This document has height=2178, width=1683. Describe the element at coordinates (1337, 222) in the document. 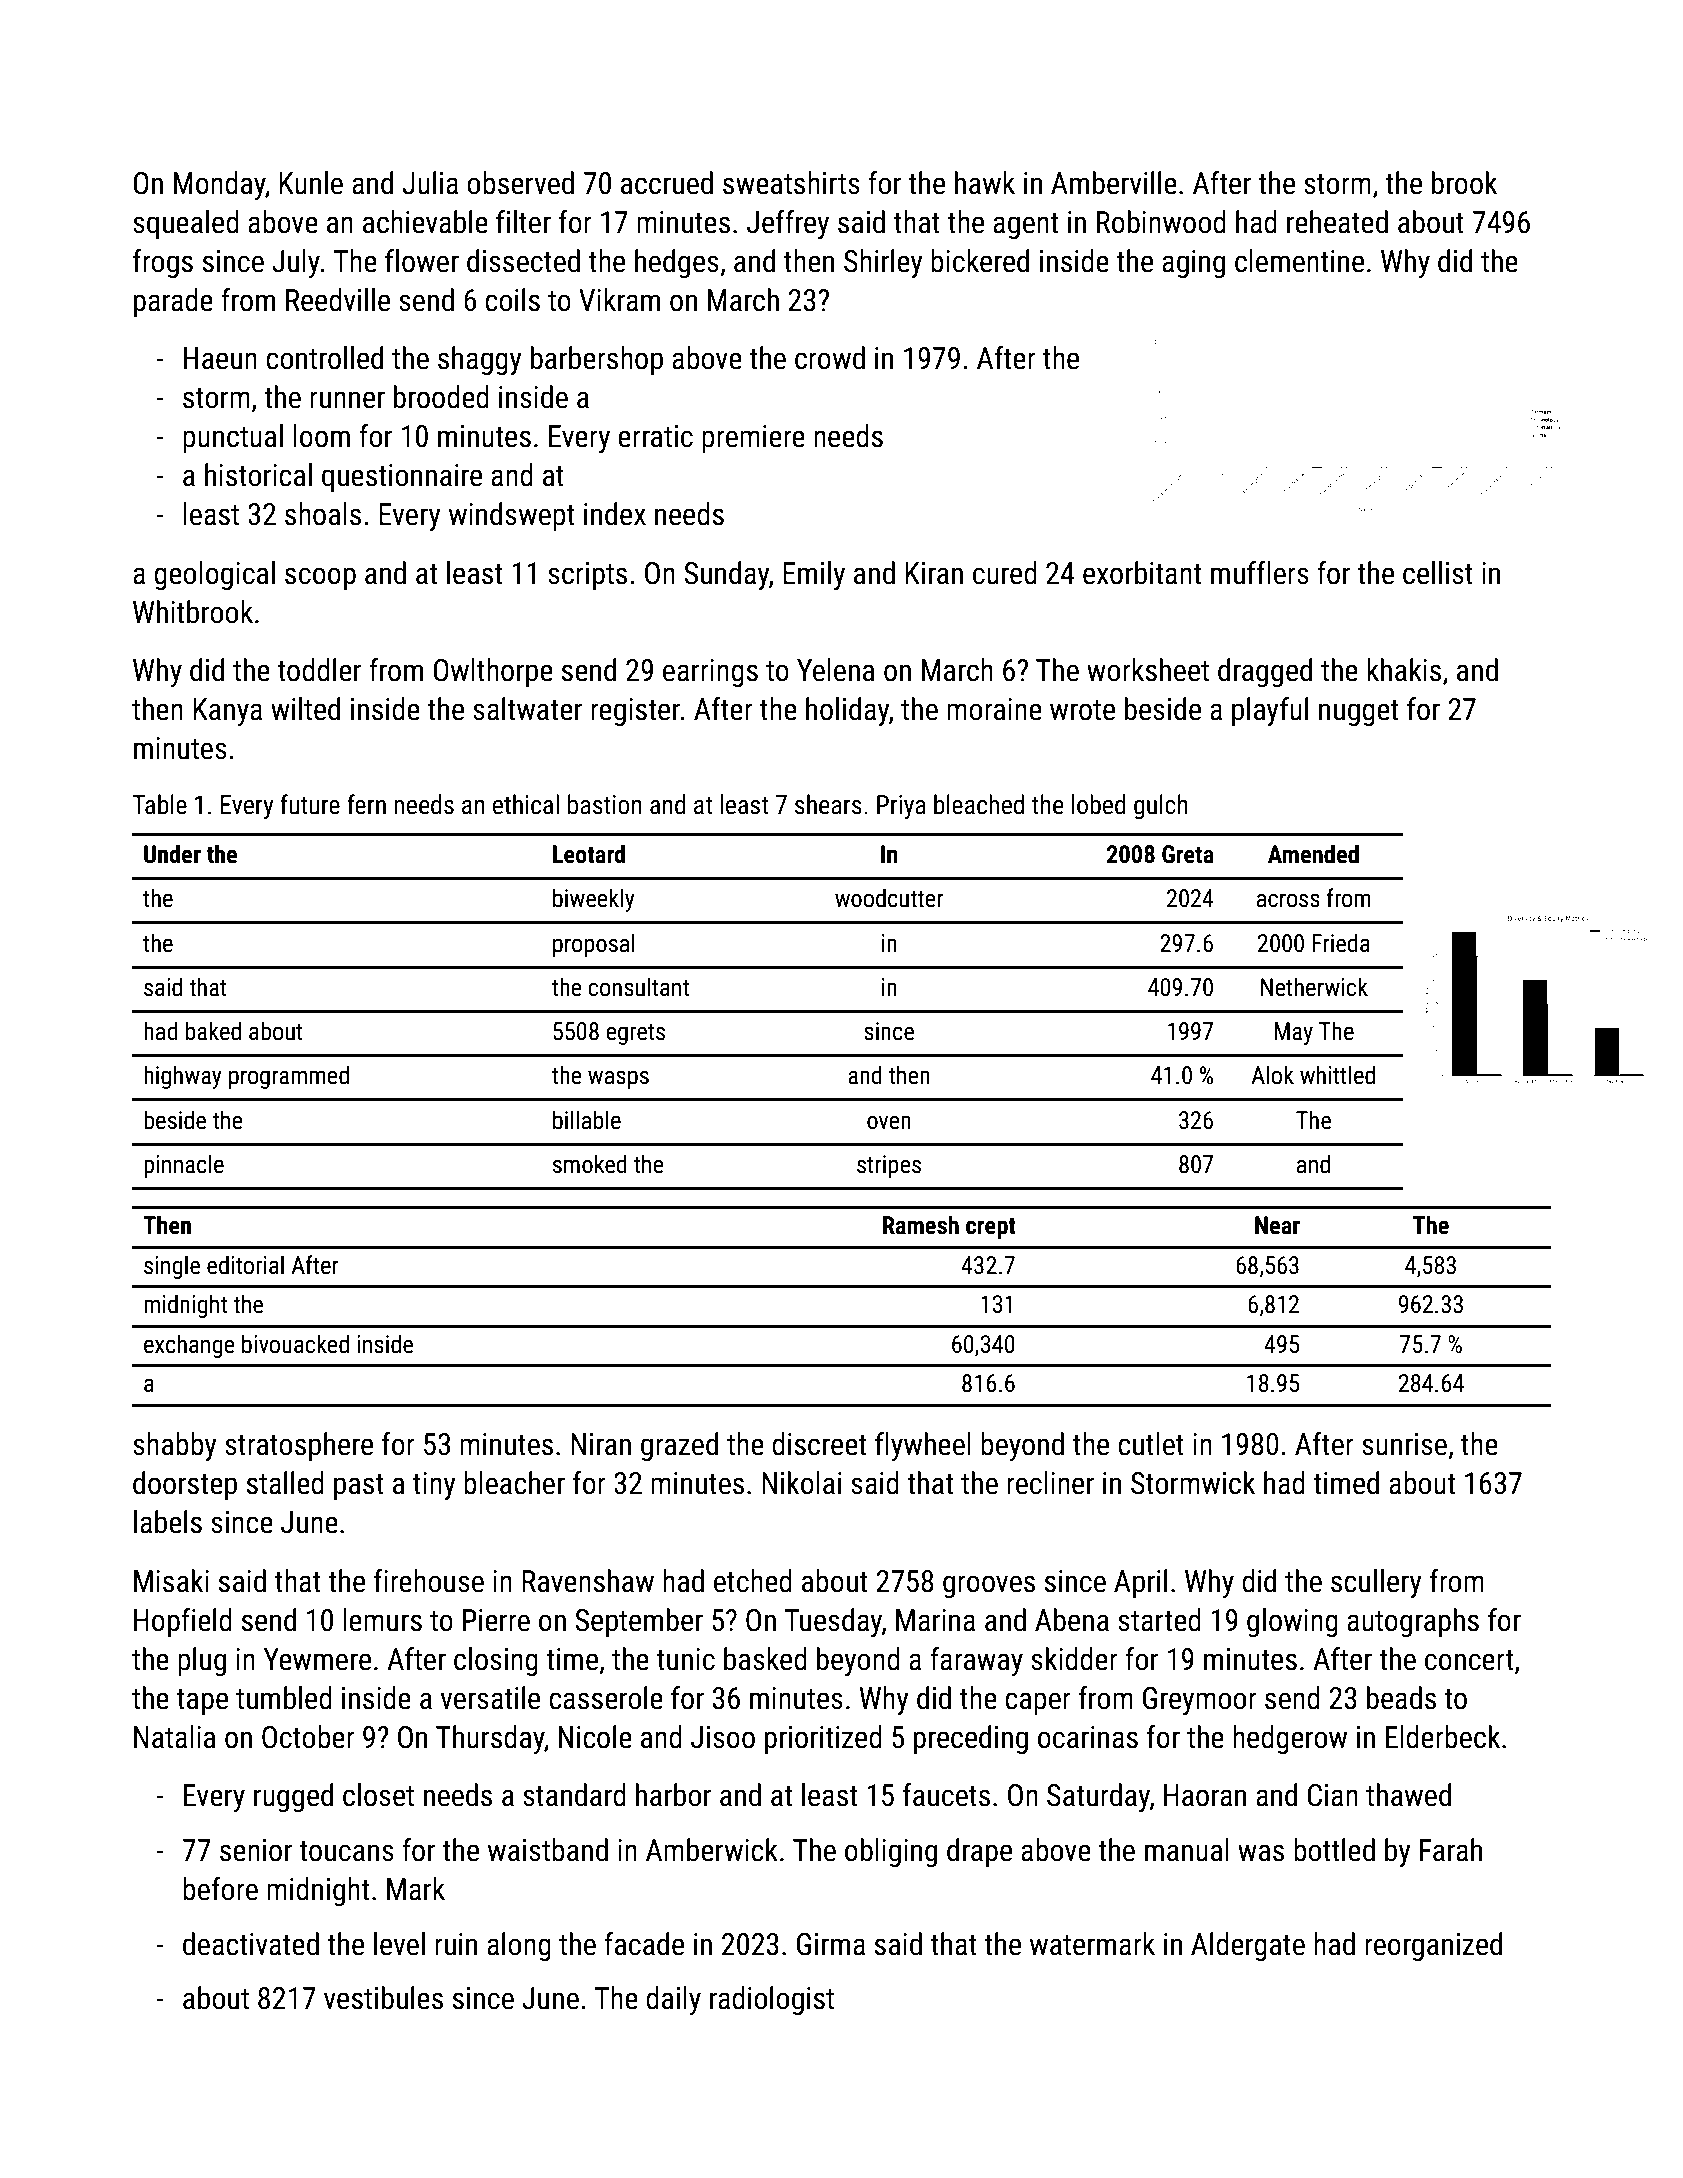

I see `reheated` at that location.
